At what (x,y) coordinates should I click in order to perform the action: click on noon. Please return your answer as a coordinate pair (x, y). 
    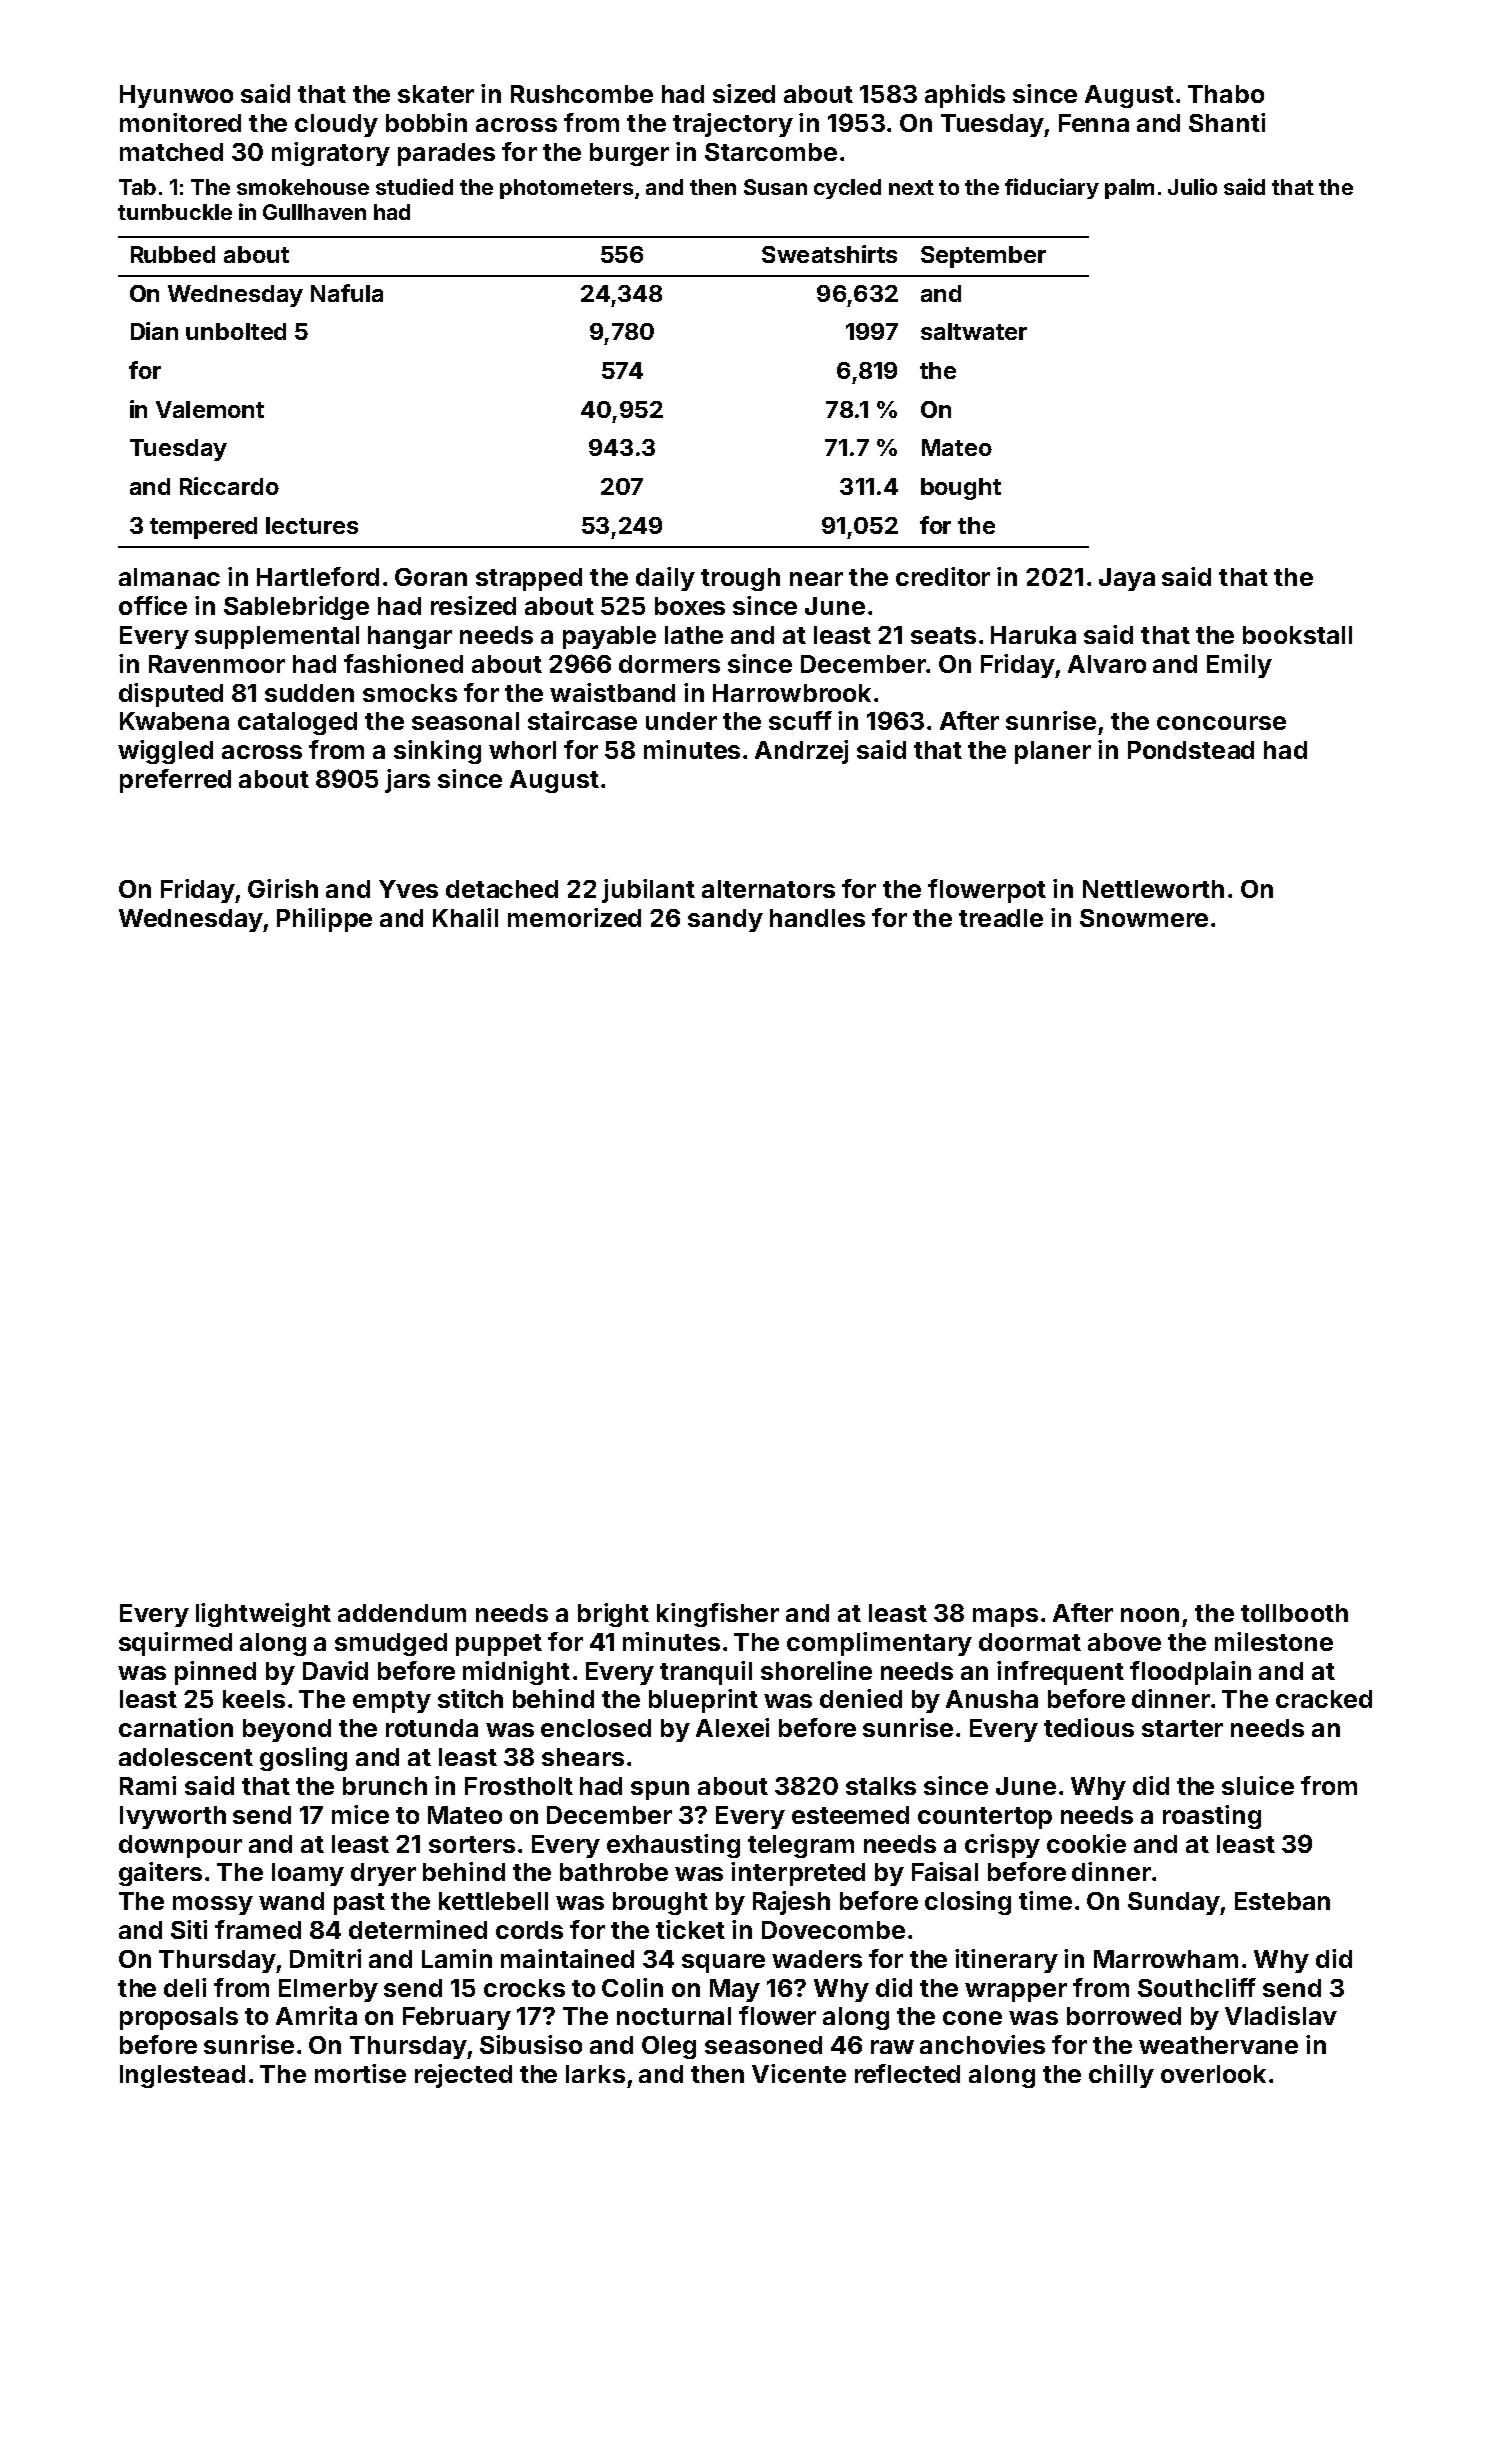
    Looking at the image, I should click on (1150, 1615).
